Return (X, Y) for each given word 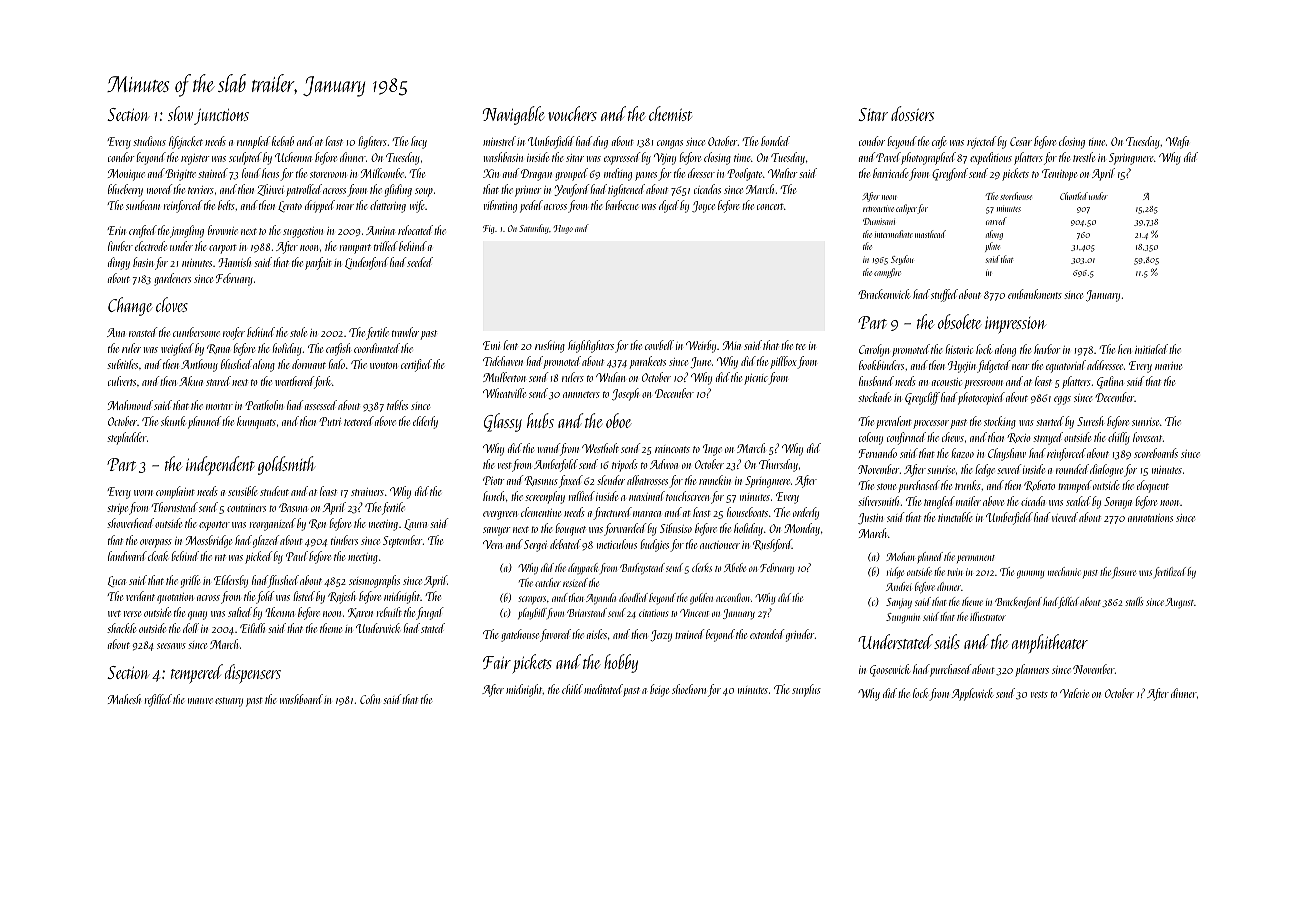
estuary (229, 702)
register (195, 159)
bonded (775, 141)
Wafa (1177, 142)
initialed (1151, 349)
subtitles (122, 364)
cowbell (659, 345)
